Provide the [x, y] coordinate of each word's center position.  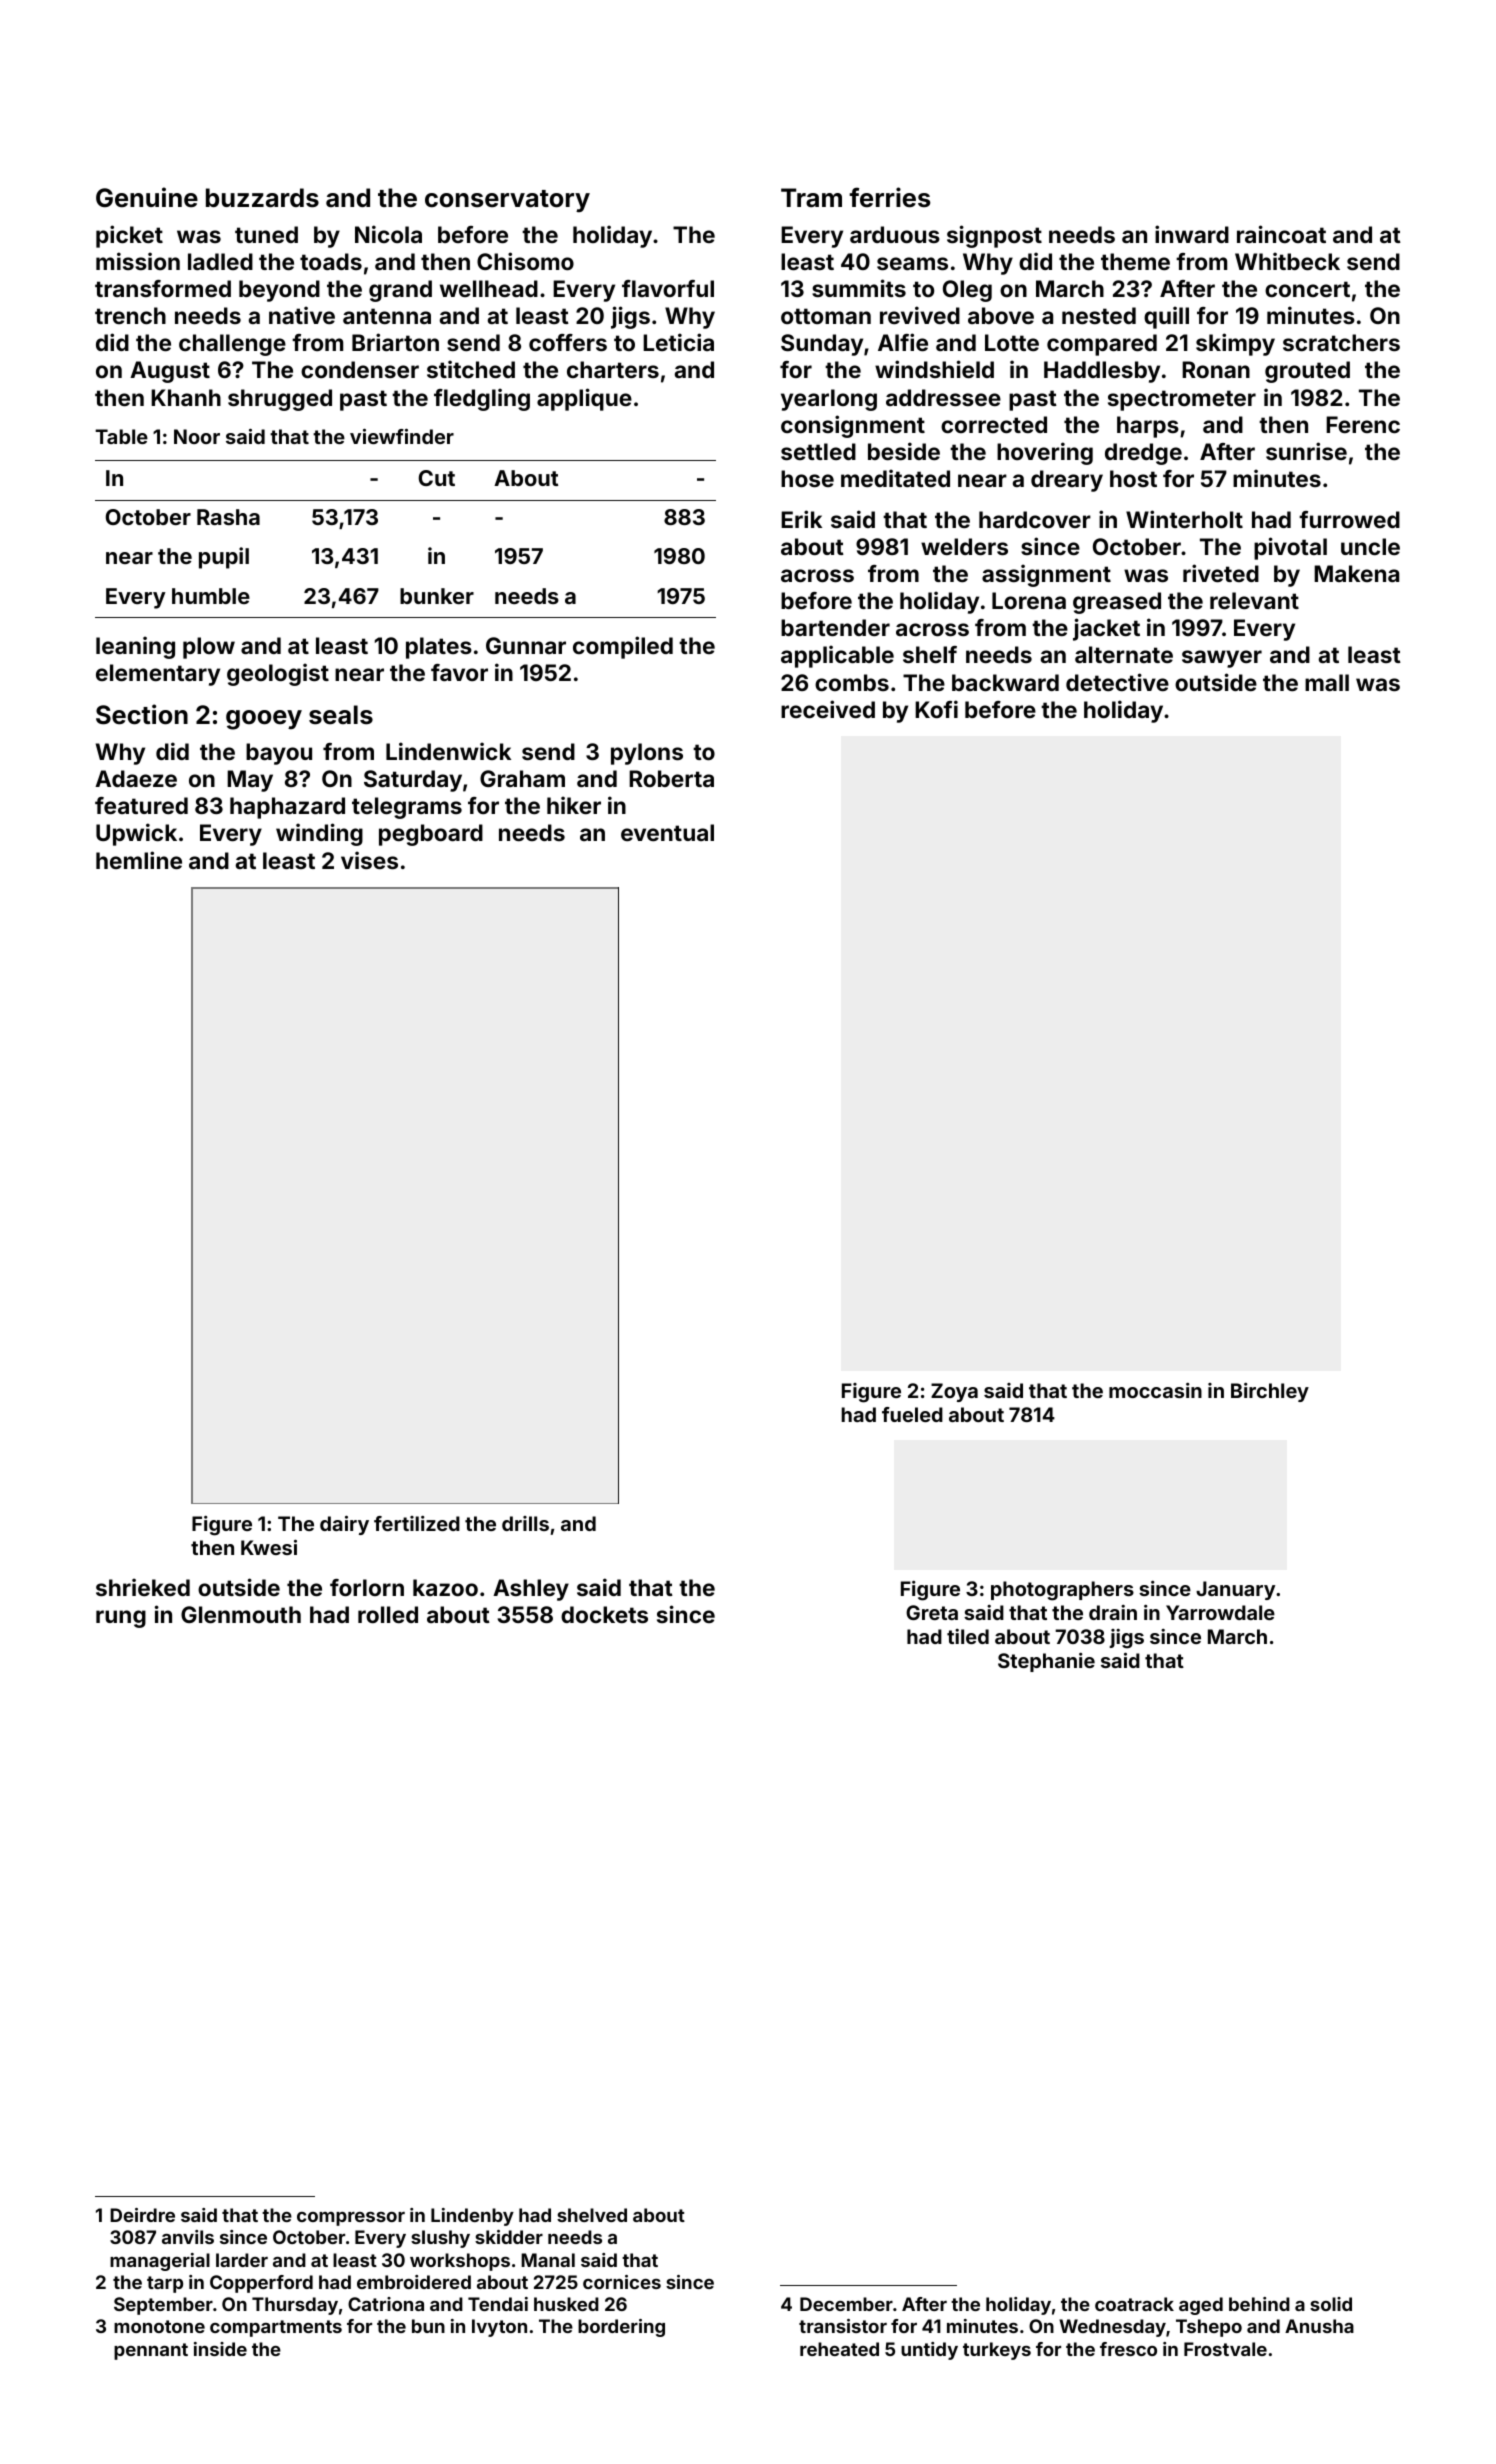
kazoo [445, 1587]
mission [138, 261]
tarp [165, 2284]
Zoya [954, 1392]
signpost [994, 236]
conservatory [507, 201]
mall [1327, 682]
